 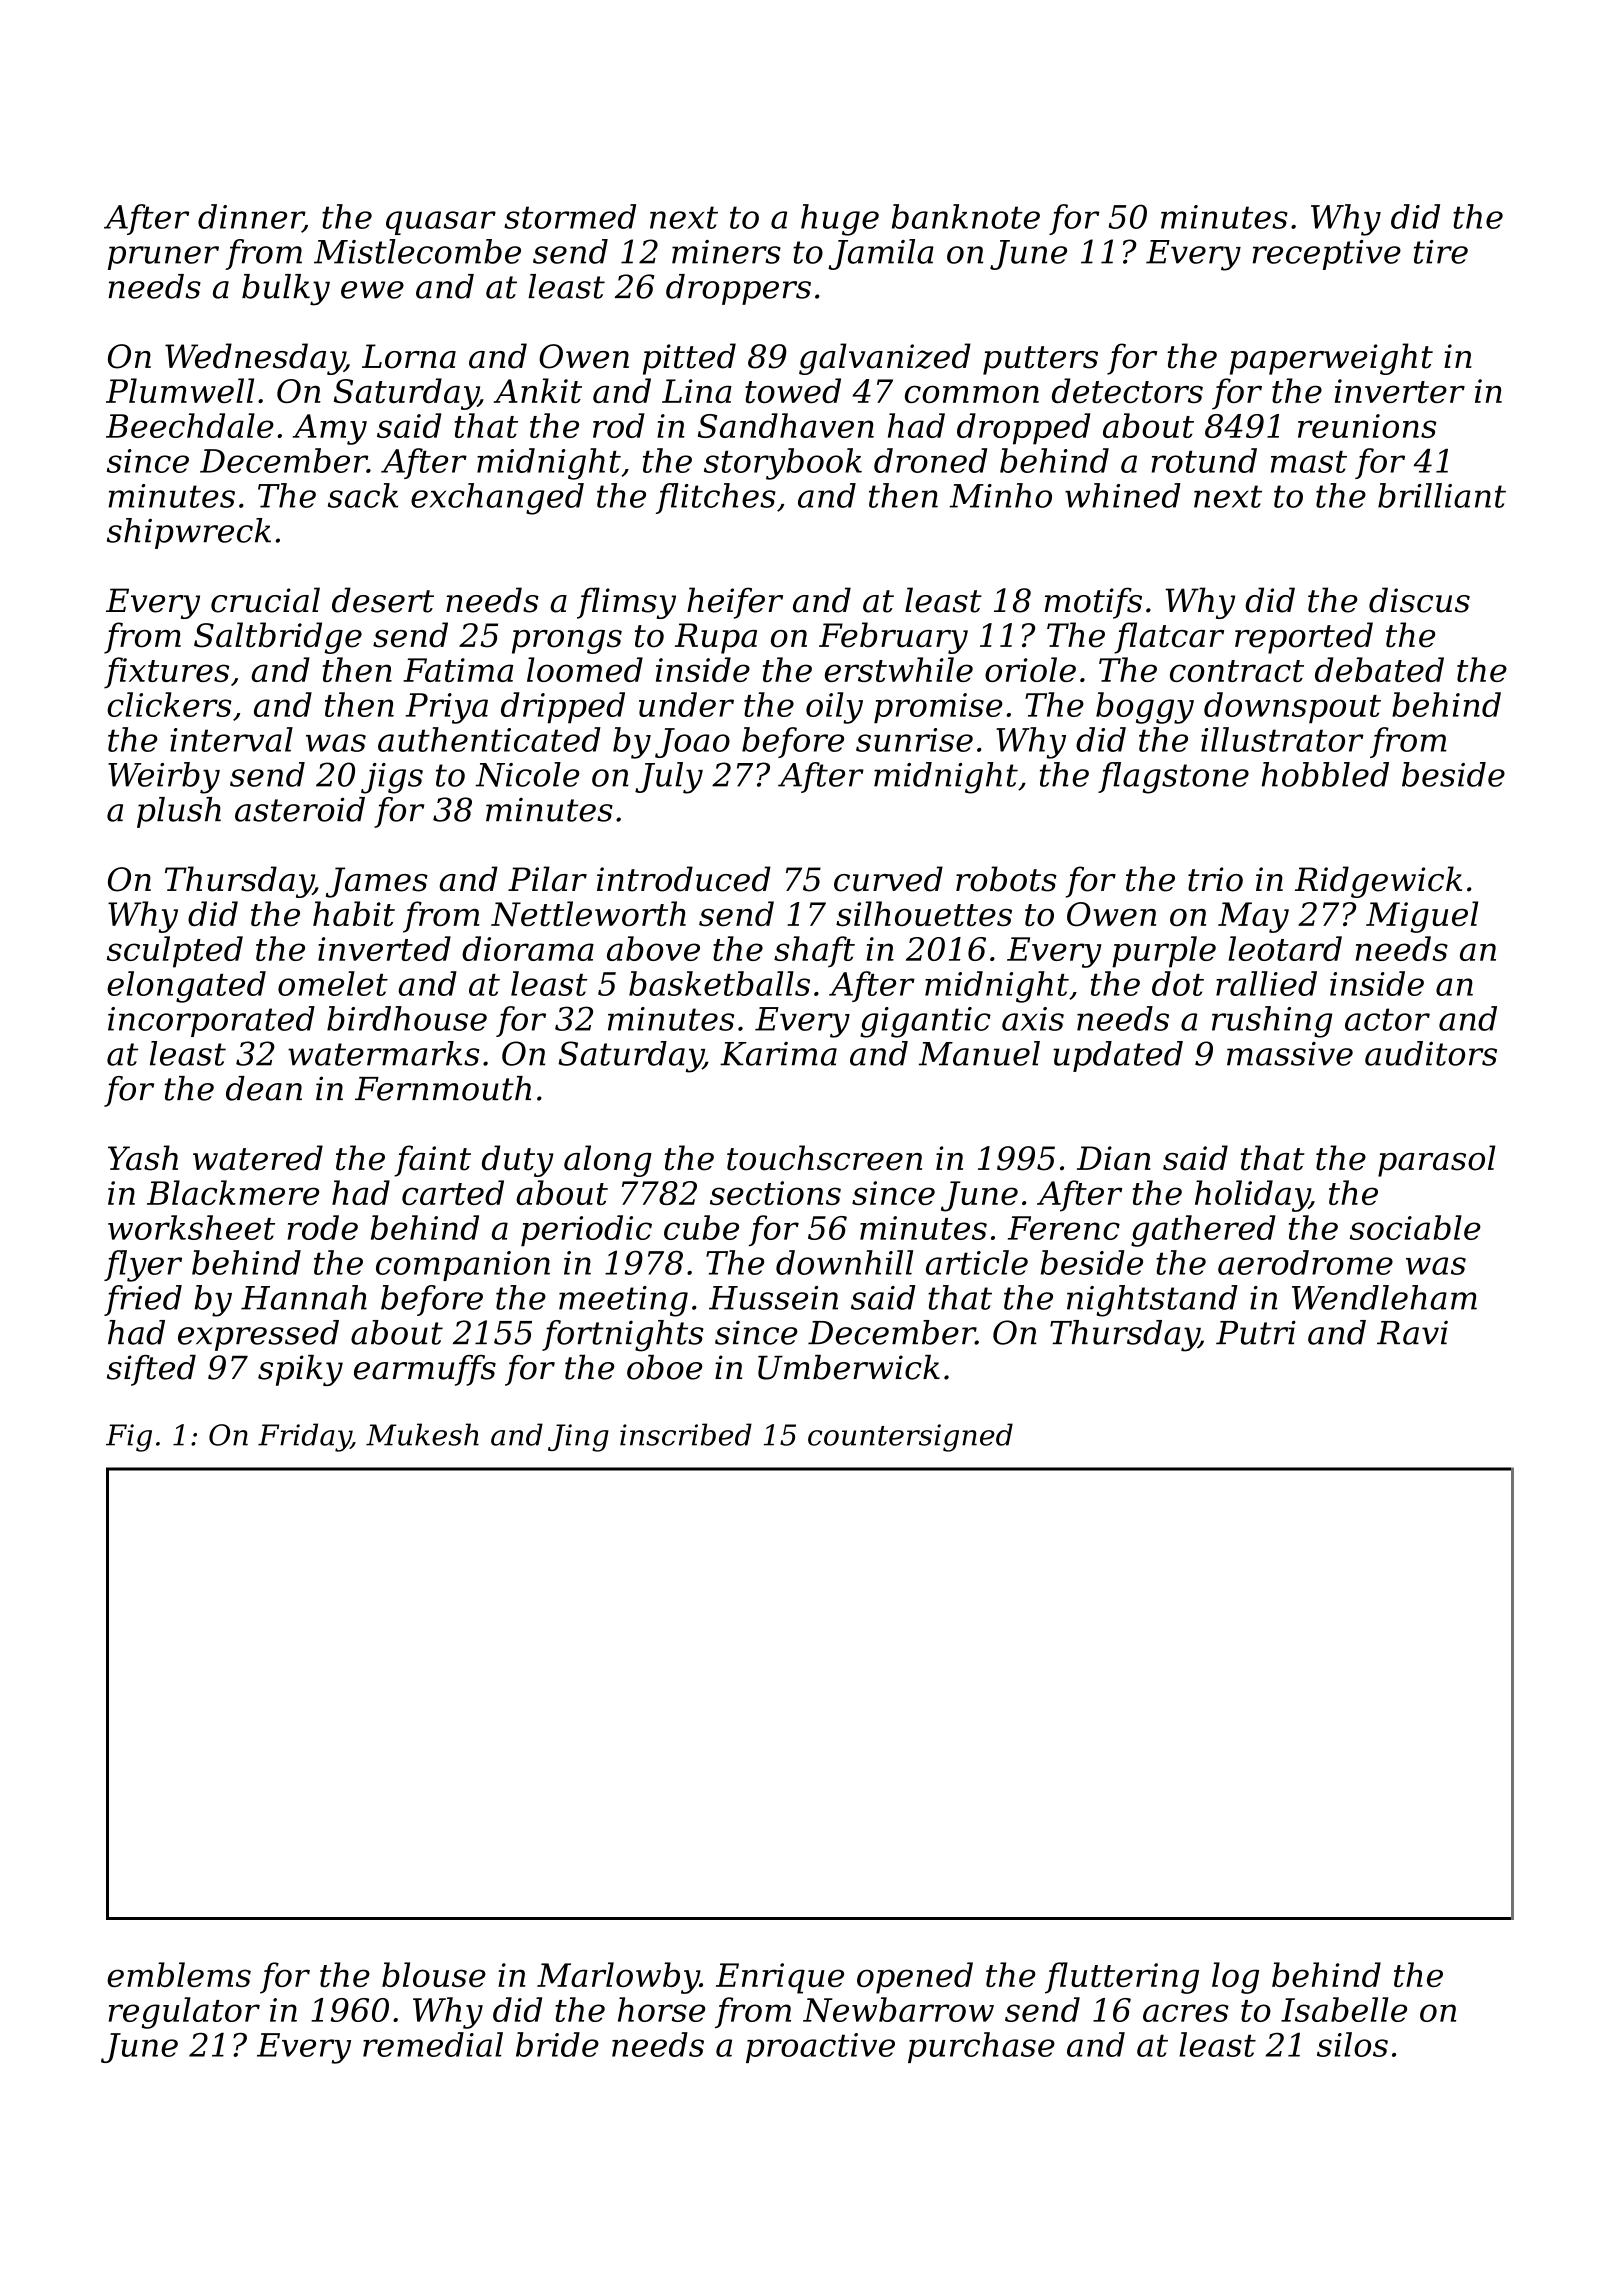 I want to click on omelet, so click(x=333, y=983).
